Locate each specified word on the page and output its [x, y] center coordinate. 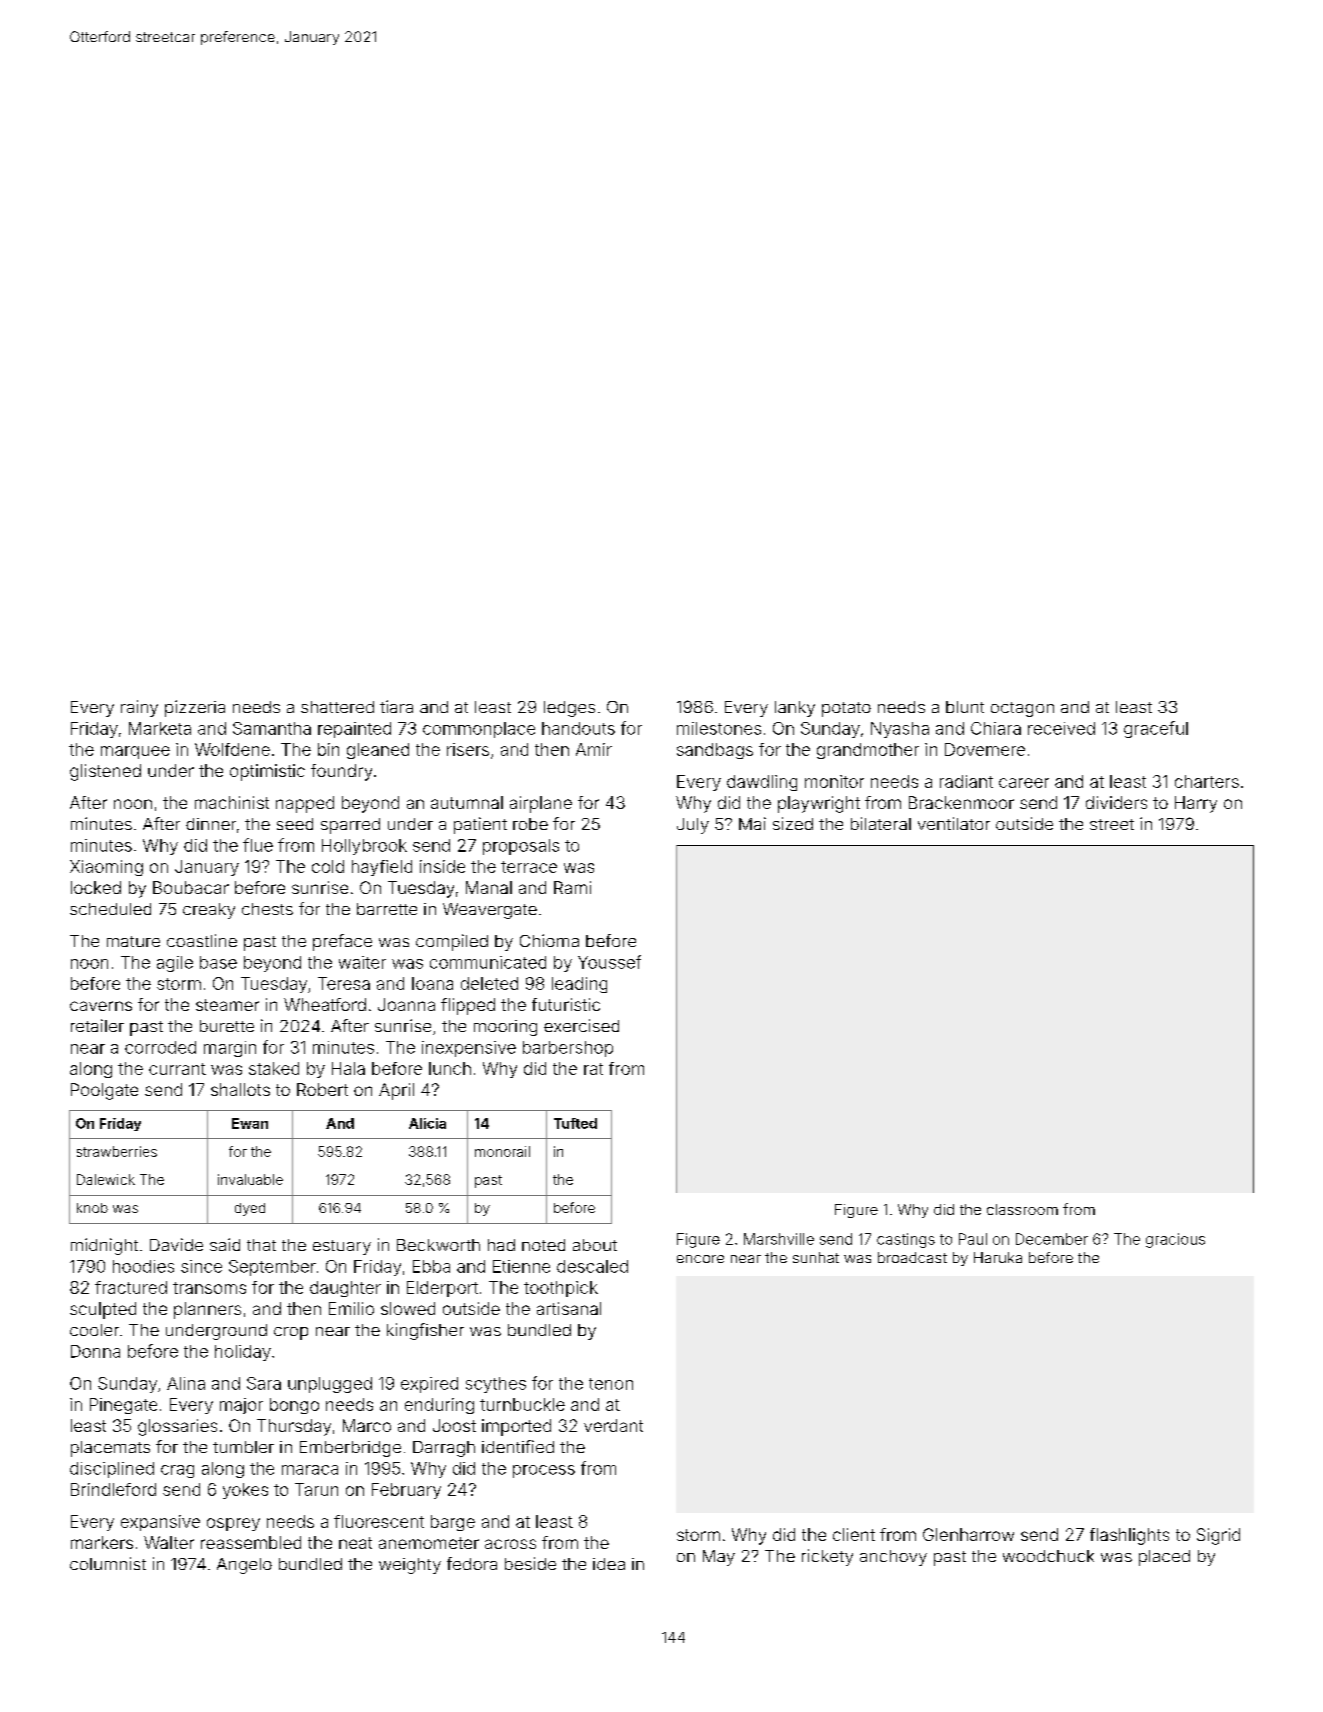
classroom [1022, 1209]
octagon [1022, 709]
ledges [569, 709]
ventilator [954, 823]
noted [543, 1245]
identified [518, 1446]
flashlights [1129, 1536]
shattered [337, 707]
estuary [342, 1247]
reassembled [251, 1542]
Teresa [344, 983]
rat [593, 1069]
